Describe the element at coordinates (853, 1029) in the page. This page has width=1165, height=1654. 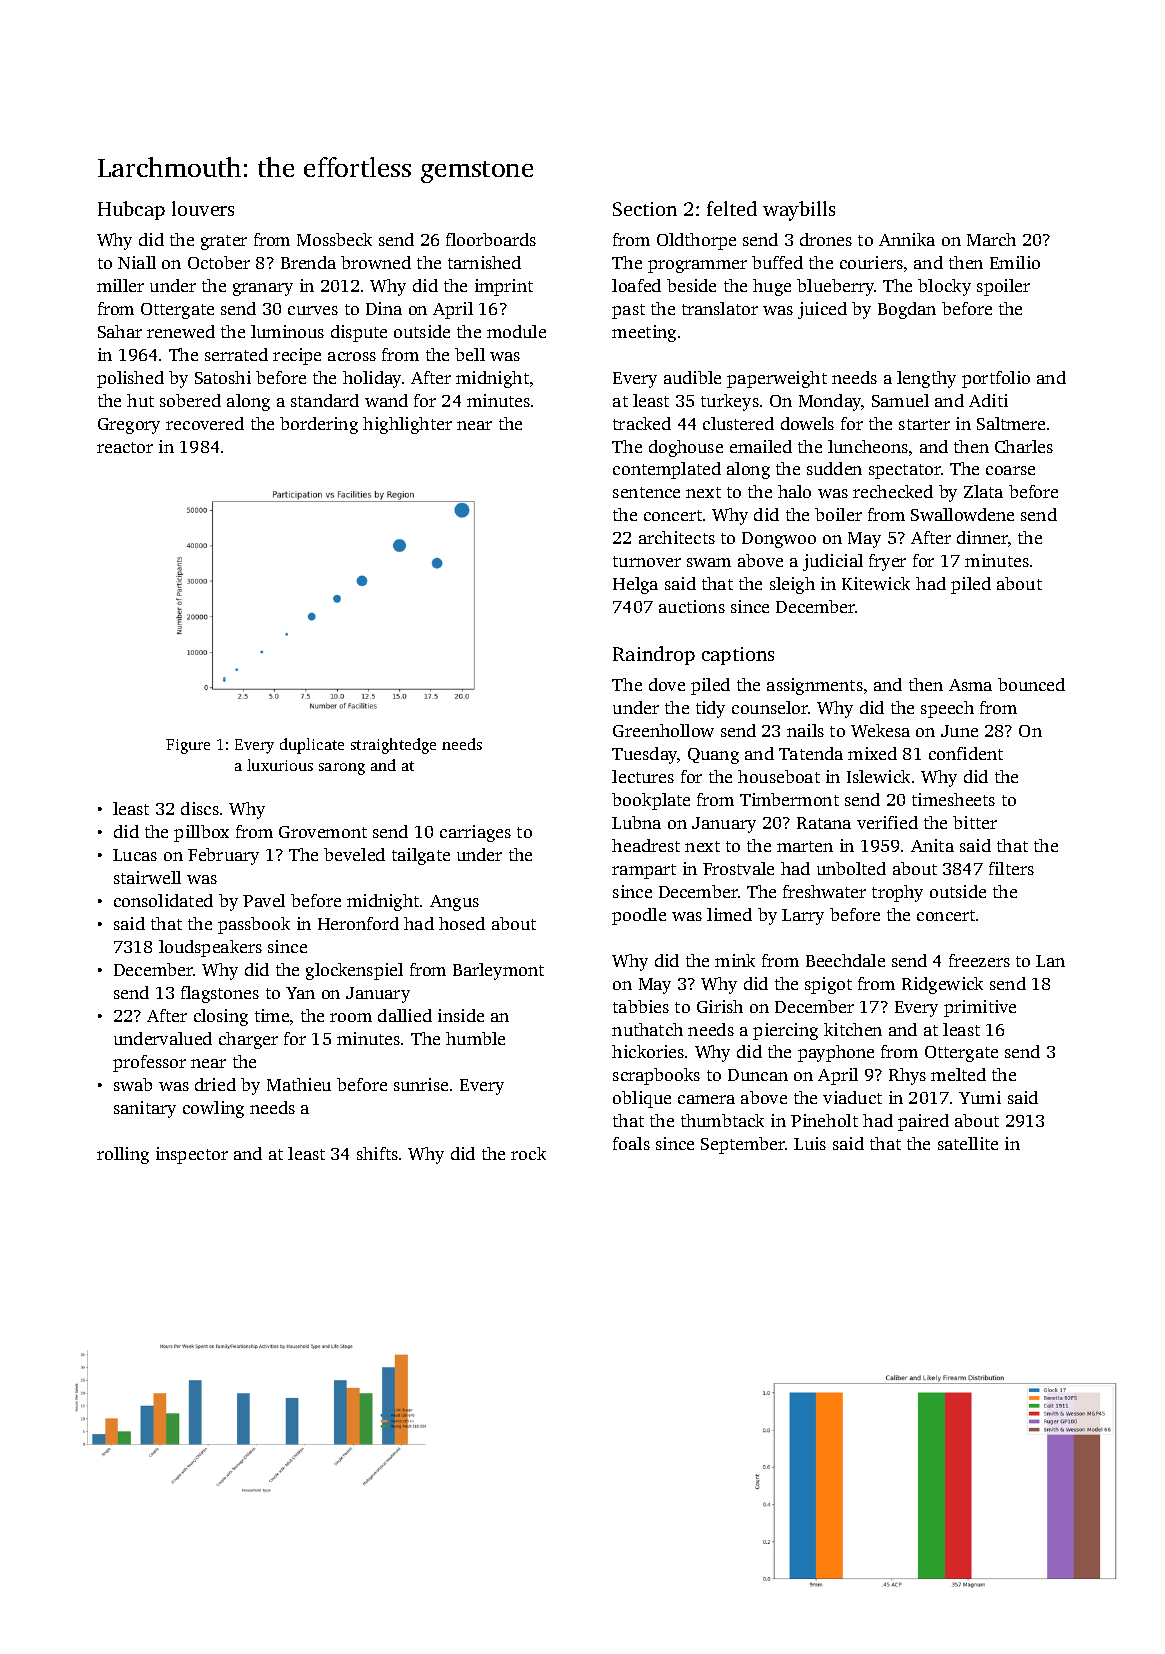
I see `kitchen` at that location.
